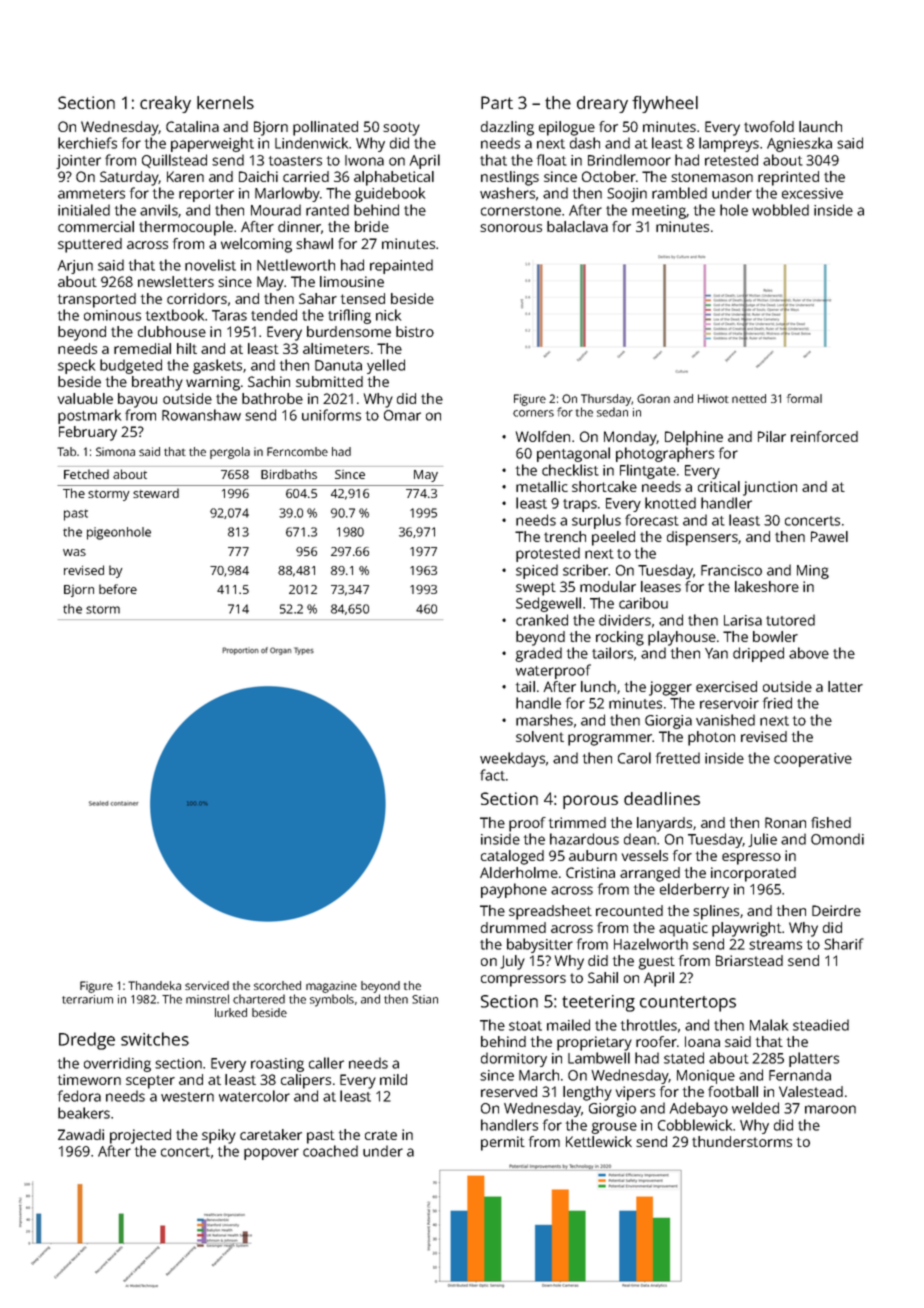 The image size is (924, 1308). What do you see at coordinates (573, 454) in the screenshot?
I see `pentagonal` at bounding box center [573, 454].
